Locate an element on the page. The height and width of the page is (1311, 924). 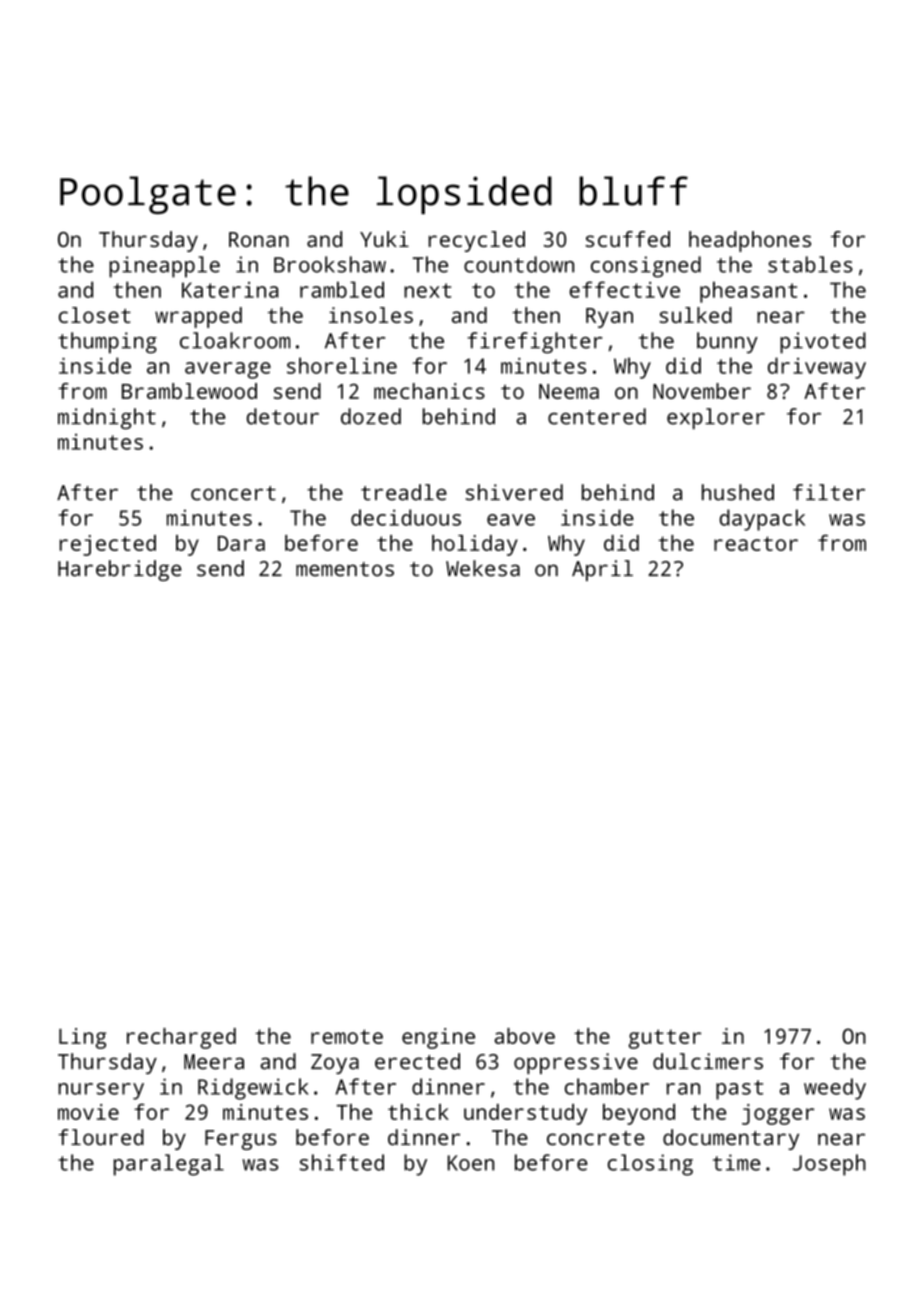
Harebridge is located at coordinates (120, 570).
